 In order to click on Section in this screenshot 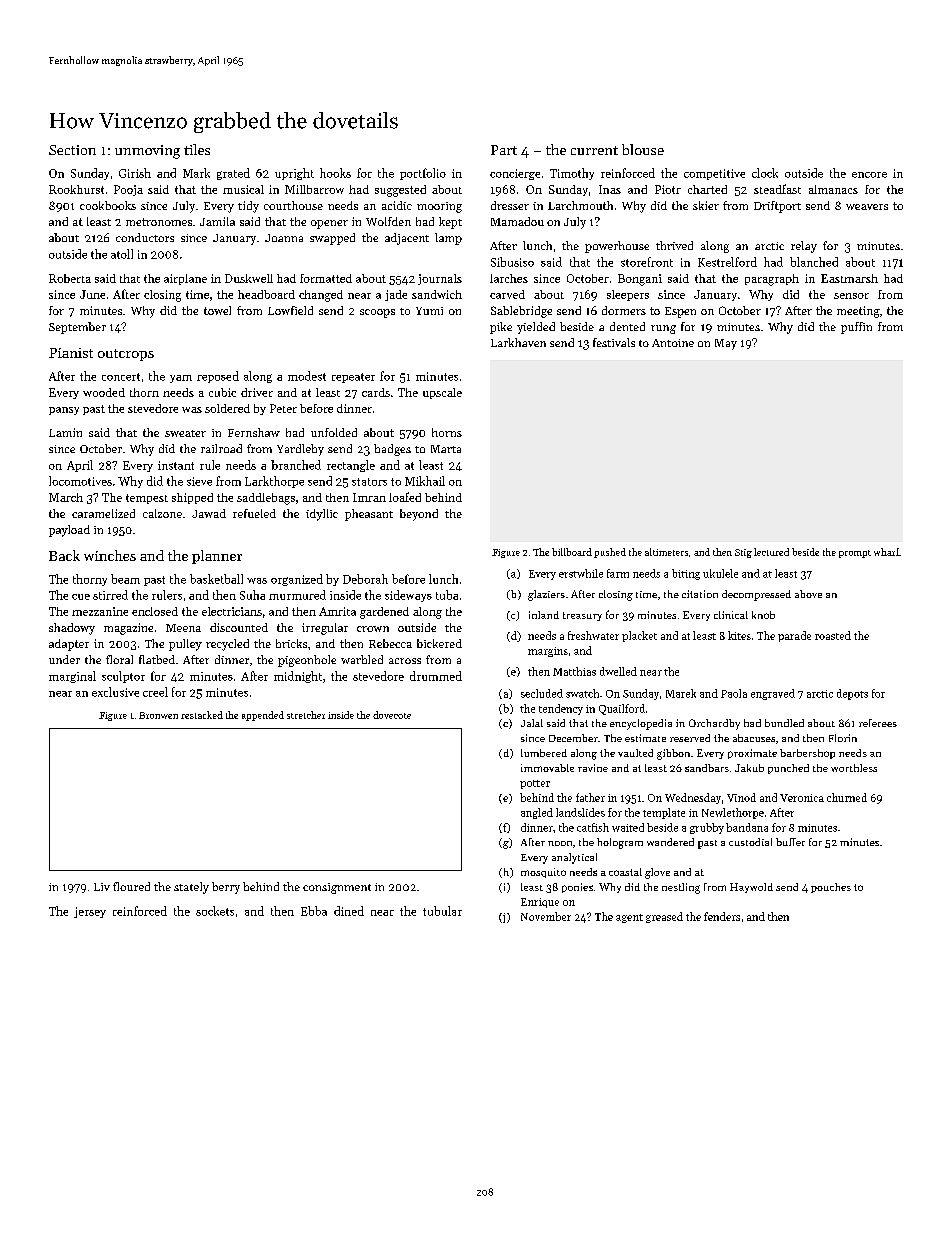, I will do `click(72, 150)`.
